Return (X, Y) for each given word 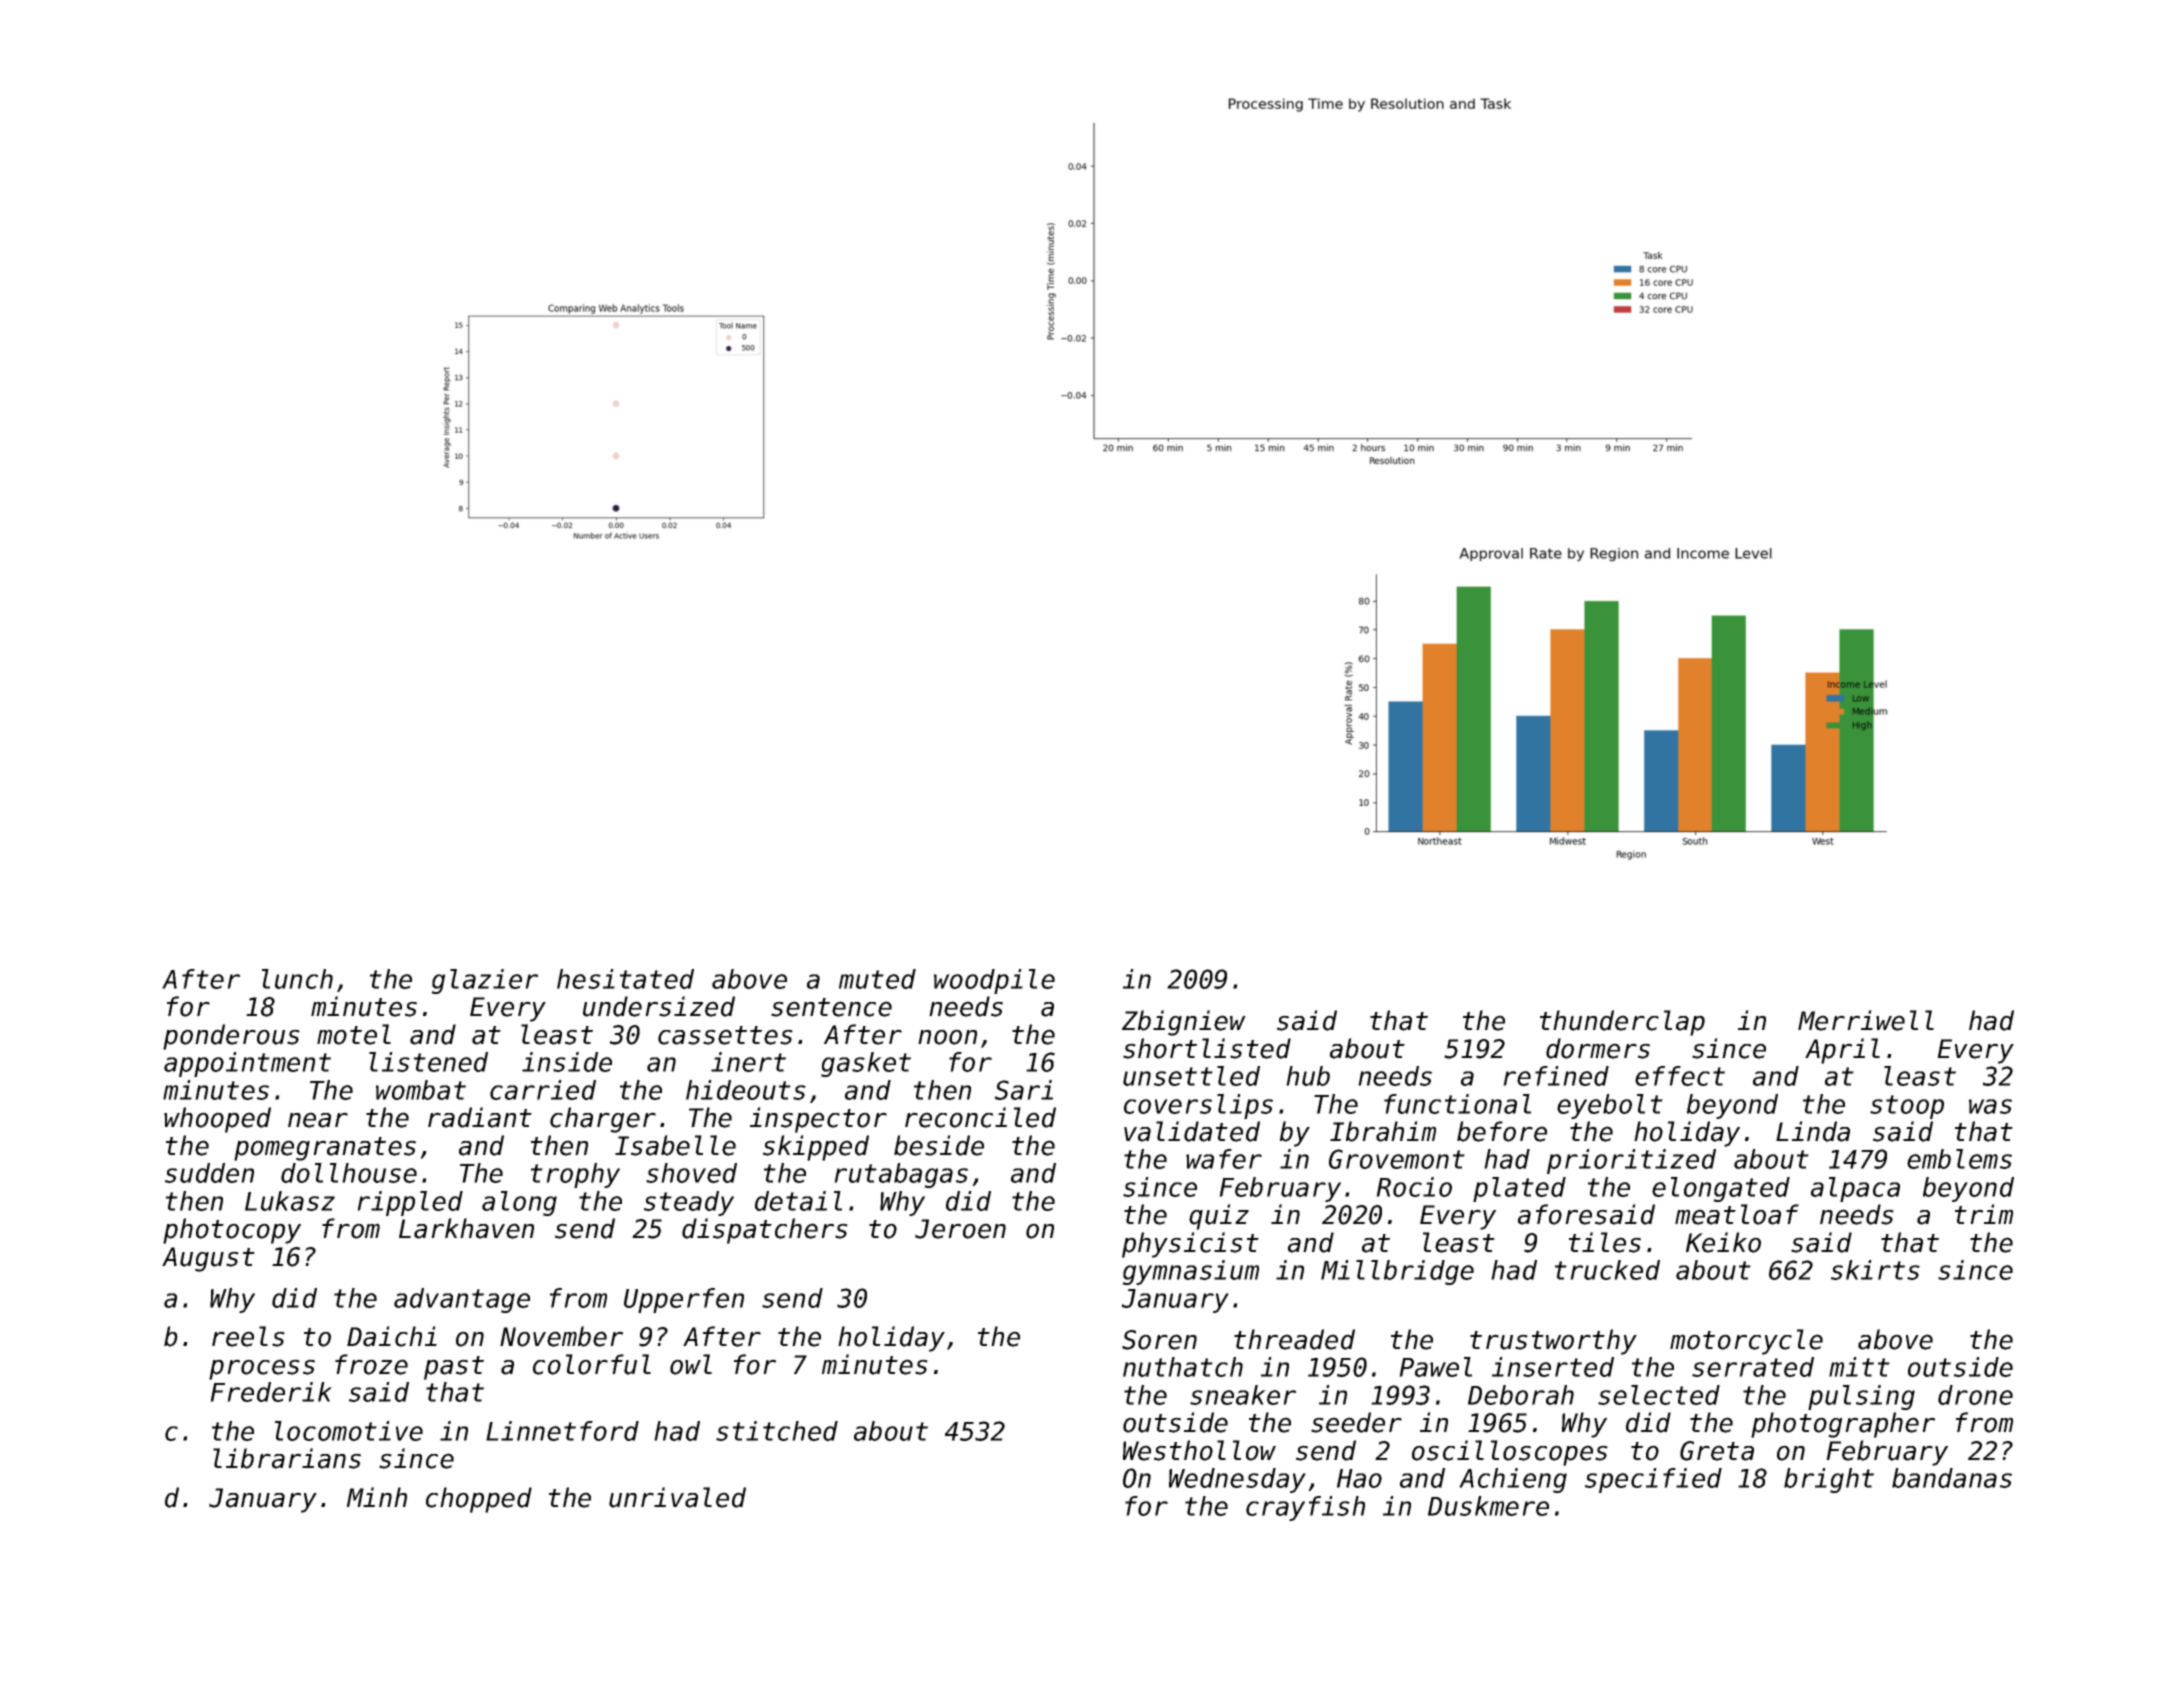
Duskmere (1488, 1506)
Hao (1359, 1478)
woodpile (994, 981)
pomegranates (325, 1149)
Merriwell (1866, 1020)
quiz (1219, 1217)
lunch (297, 979)
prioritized (1631, 1161)
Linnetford (562, 1431)
